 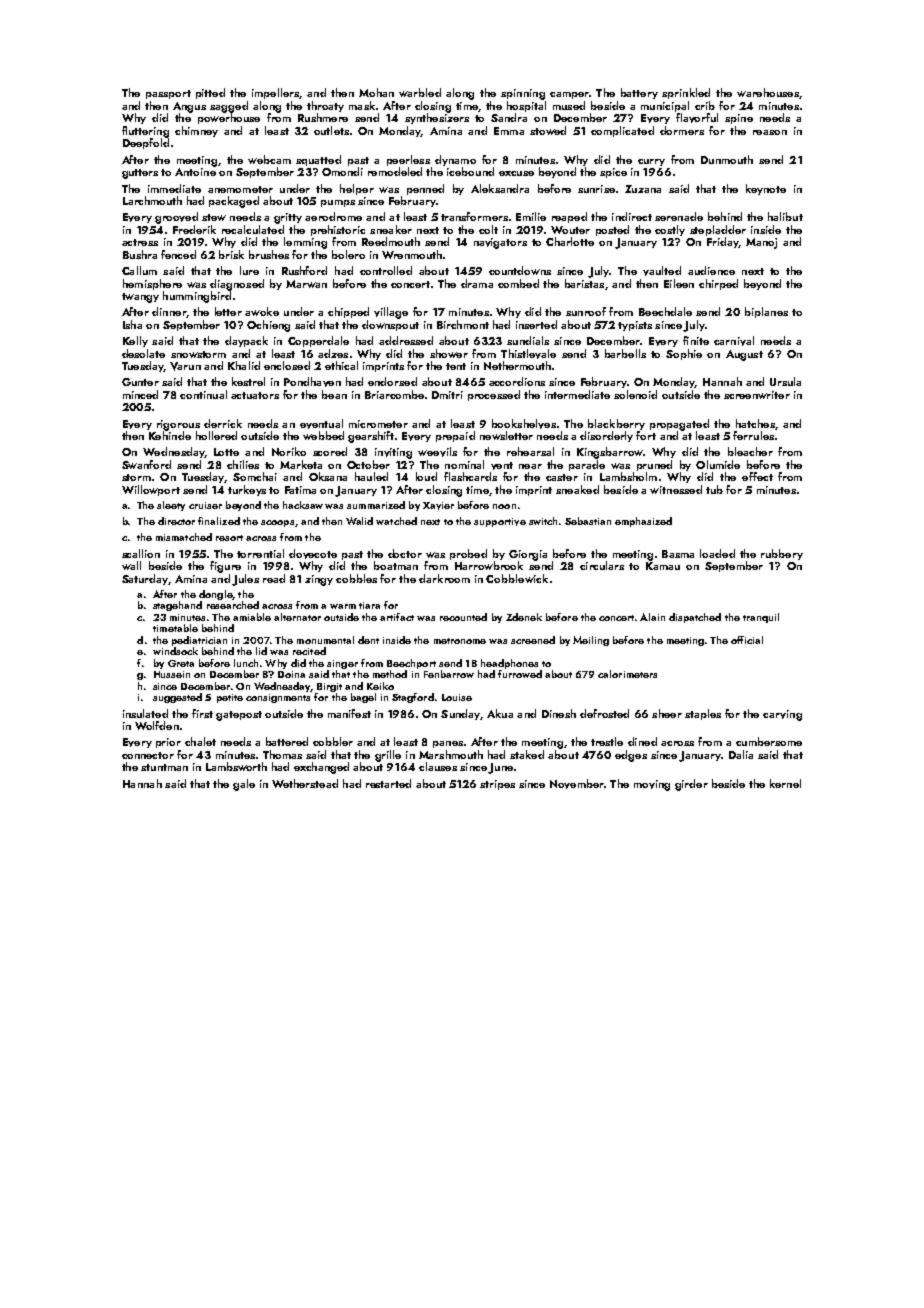 I want to click on wall, so click(x=131, y=565).
